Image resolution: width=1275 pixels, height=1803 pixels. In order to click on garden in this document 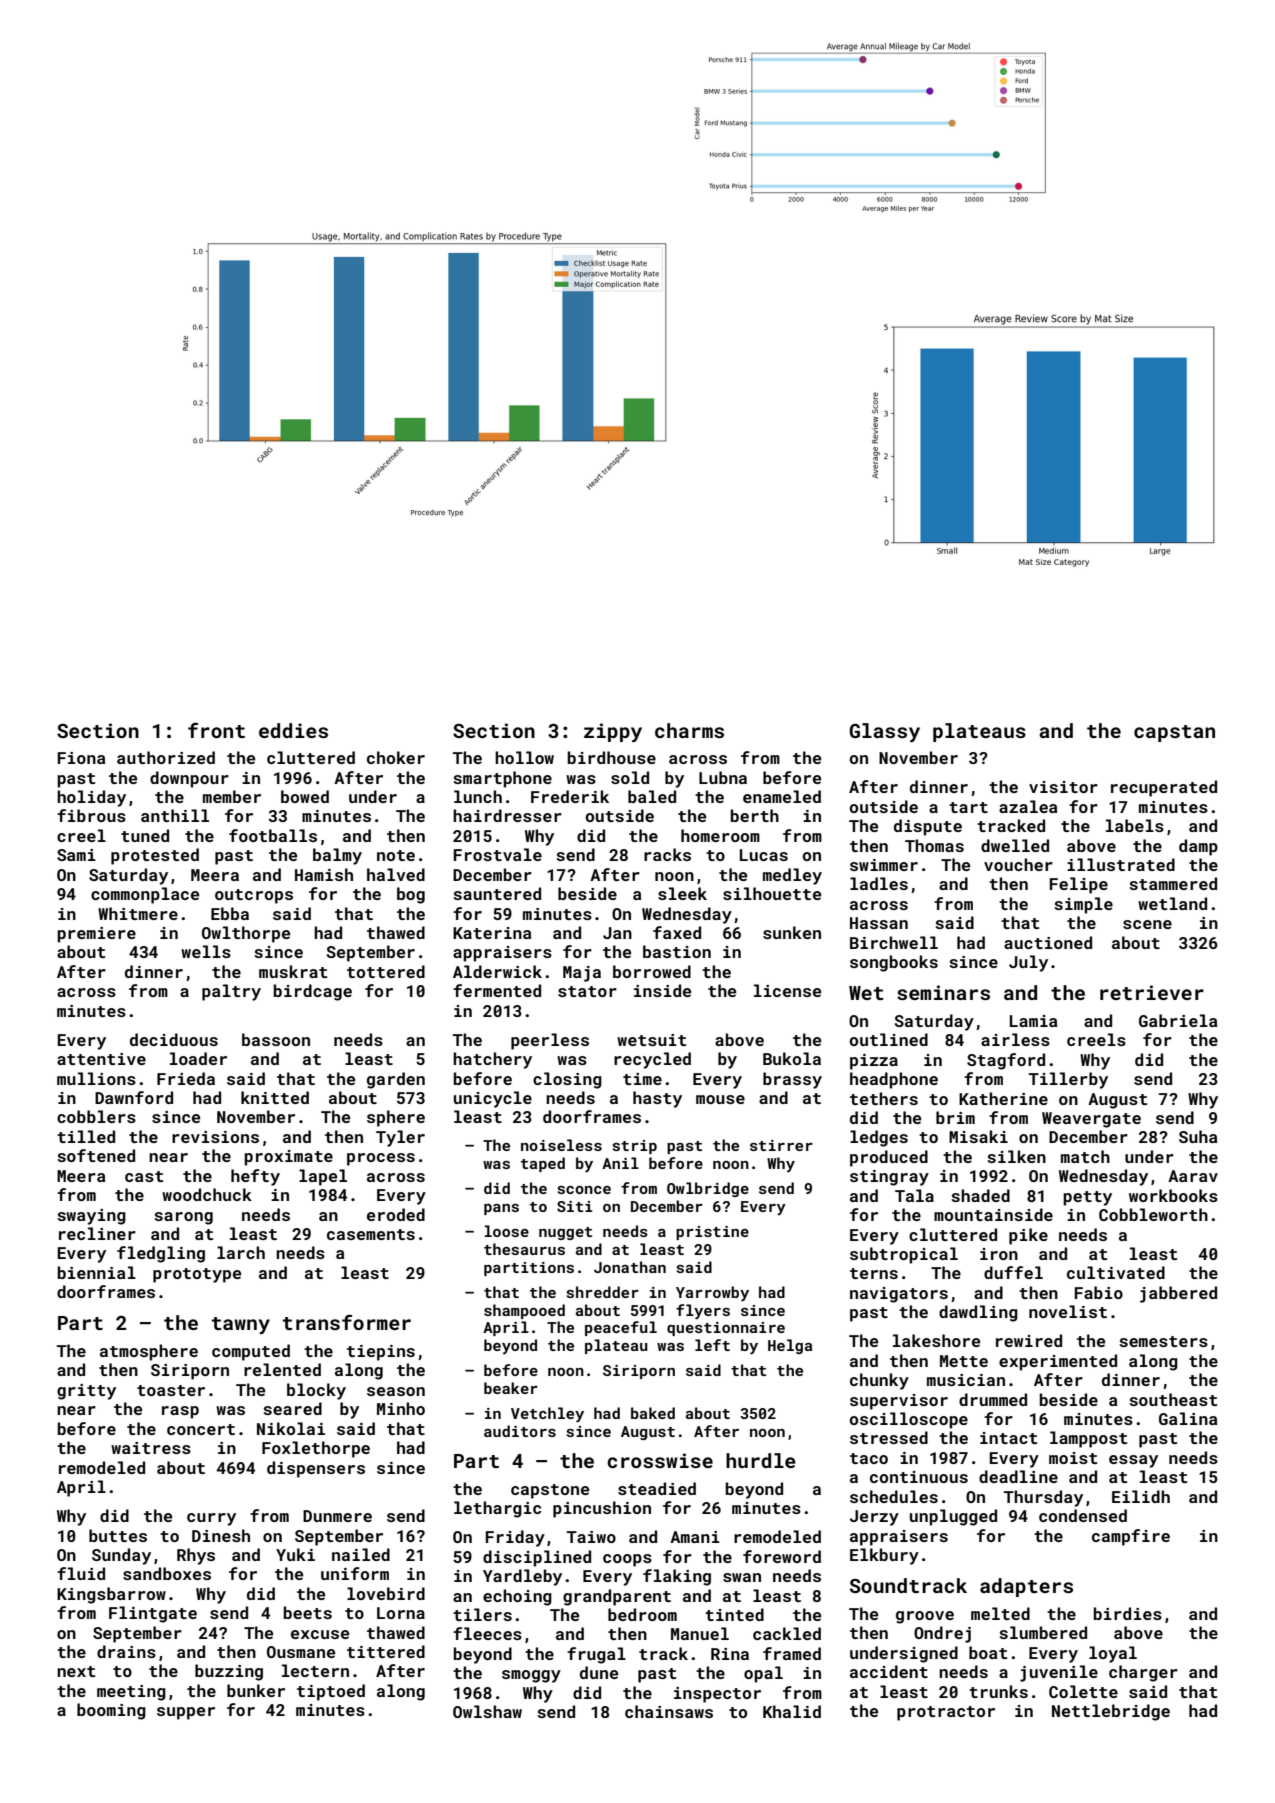, I will do `click(396, 1080)`.
